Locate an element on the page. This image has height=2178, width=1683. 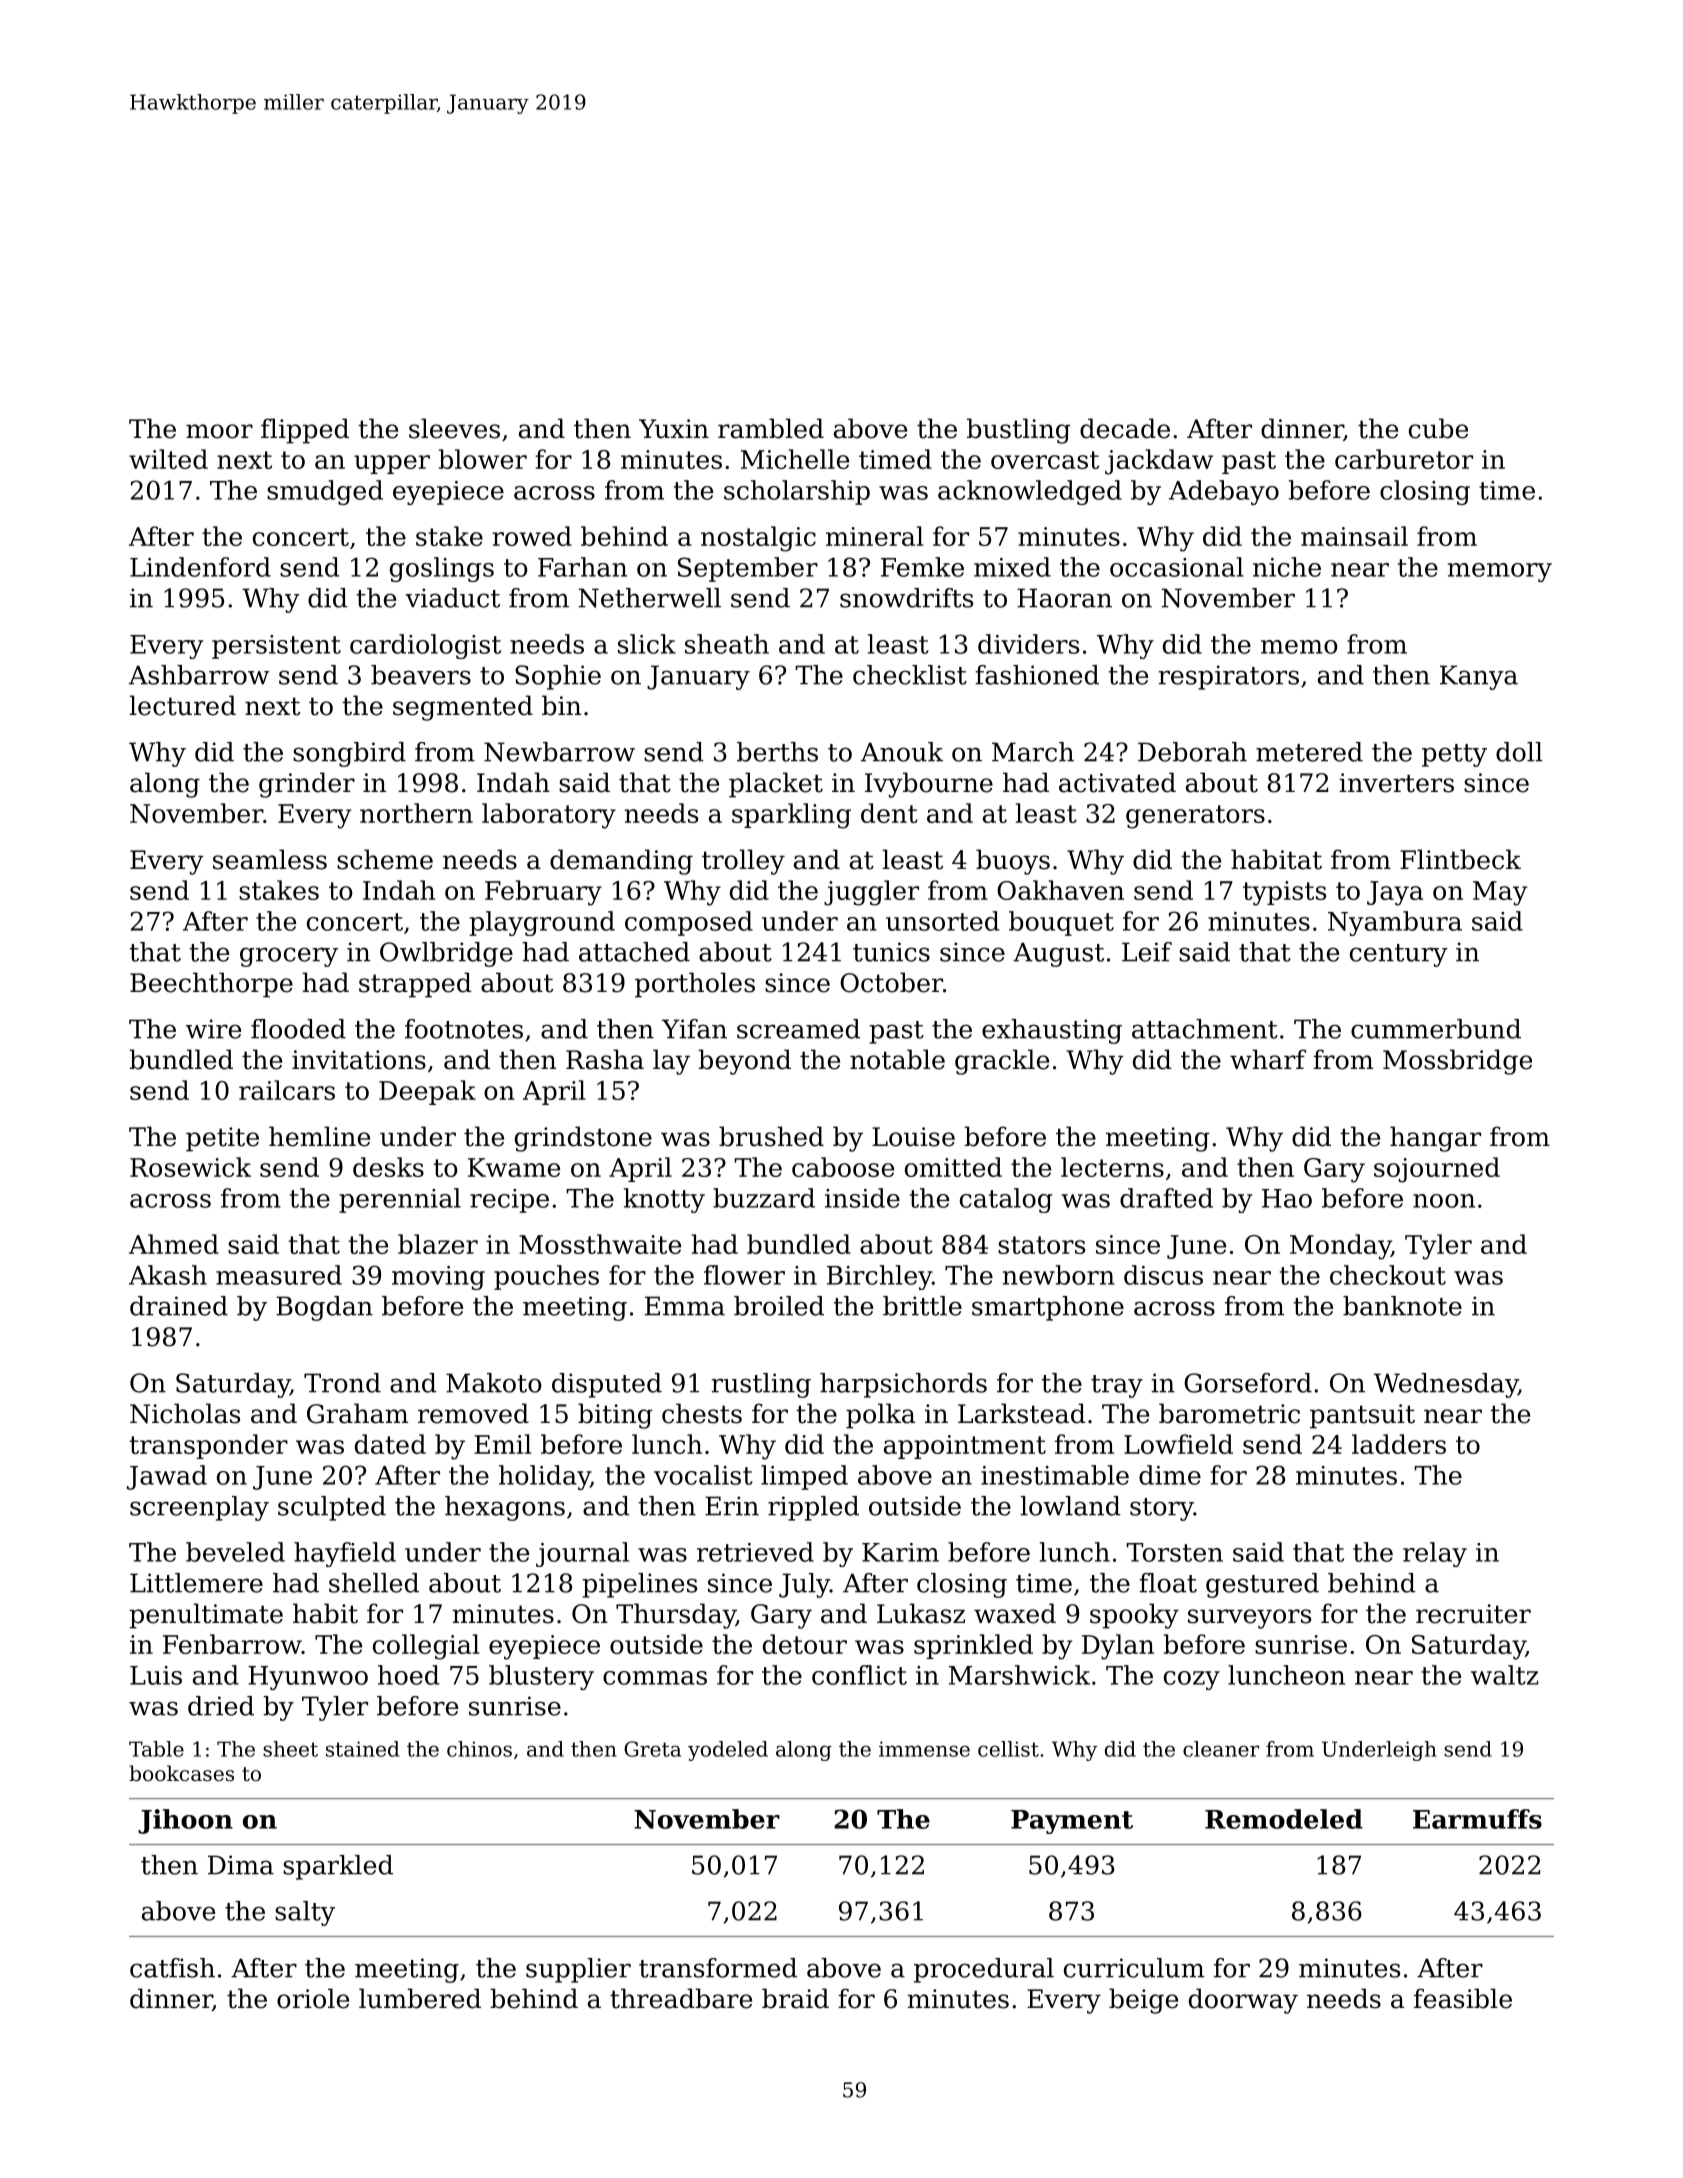
Wednesday is located at coordinates (1446, 1385).
